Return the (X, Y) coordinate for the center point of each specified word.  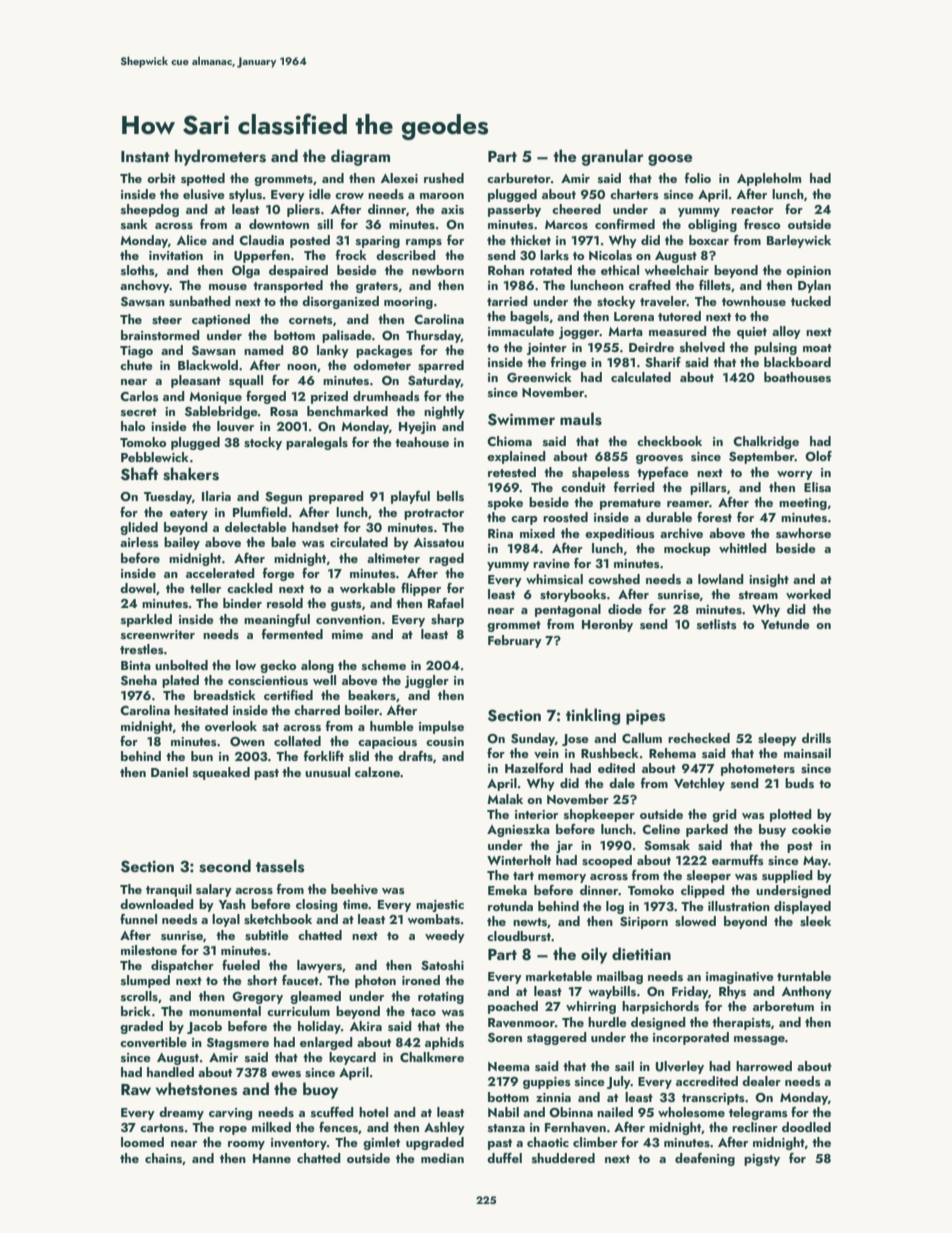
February (515, 641)
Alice (192, 240)
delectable (256, 527)
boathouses (797, 377)
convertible (153, 1042)
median (442, 1158)
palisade (347, 336)
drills (816, 738)
